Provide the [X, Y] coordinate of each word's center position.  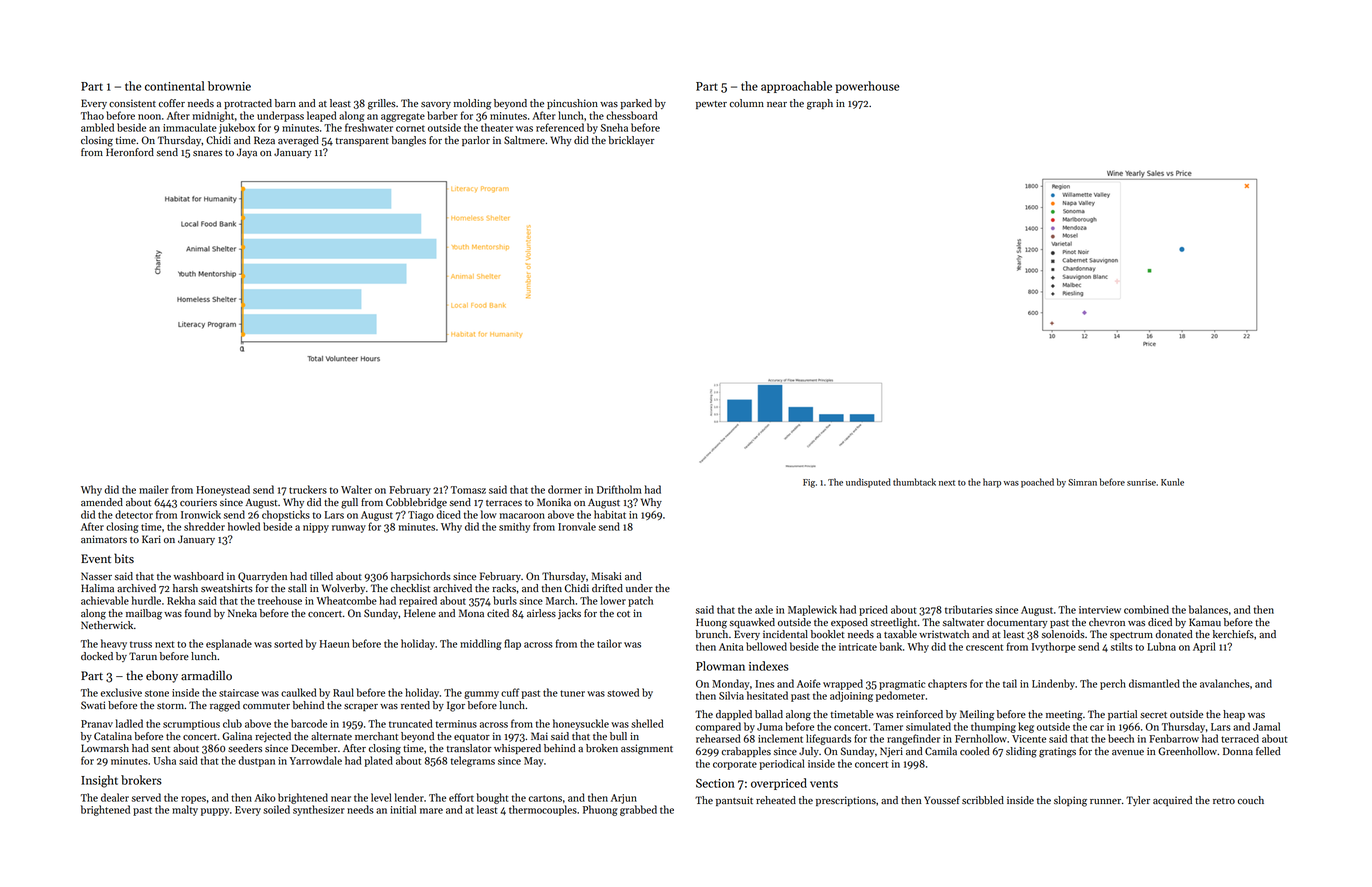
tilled [321, 576]
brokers [141, 780]
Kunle [1172, 482]
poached [1037, 483]
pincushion [572, 104]
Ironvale [577, 526]
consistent [132, 103]
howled [244, 526]
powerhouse [867, 87]
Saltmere [524, 140]
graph [820, 104]
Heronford [130, 152]
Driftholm [619, 489]
